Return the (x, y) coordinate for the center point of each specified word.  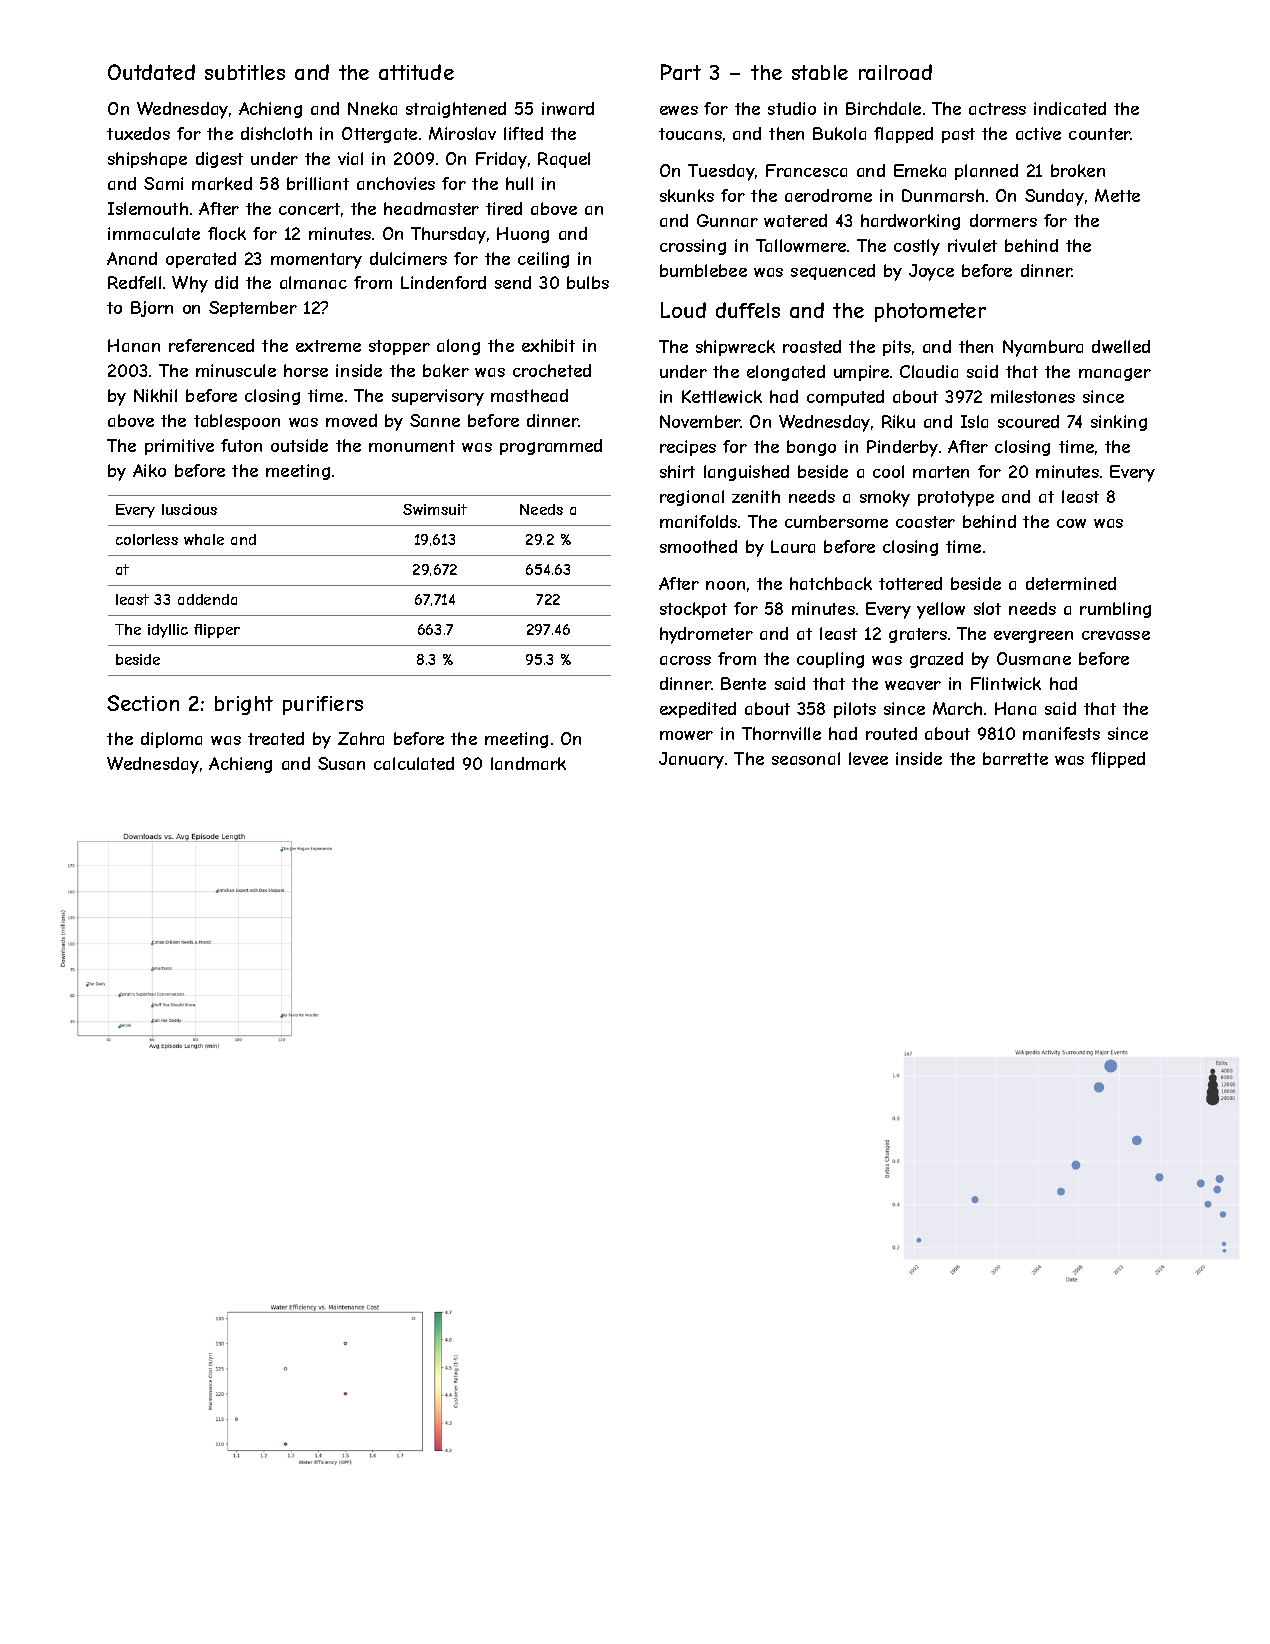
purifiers (323, 705)
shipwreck (735, 348)
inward (568, 108)
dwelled (1121, 346)
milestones (1033, 396)
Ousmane (1034, 658)
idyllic (168, 631)
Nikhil (155, 395)
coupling (830, 660)
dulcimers (408, 258)
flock (227, 233)
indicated (1070, 108)
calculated (414, 763)
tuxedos (138, 133)
